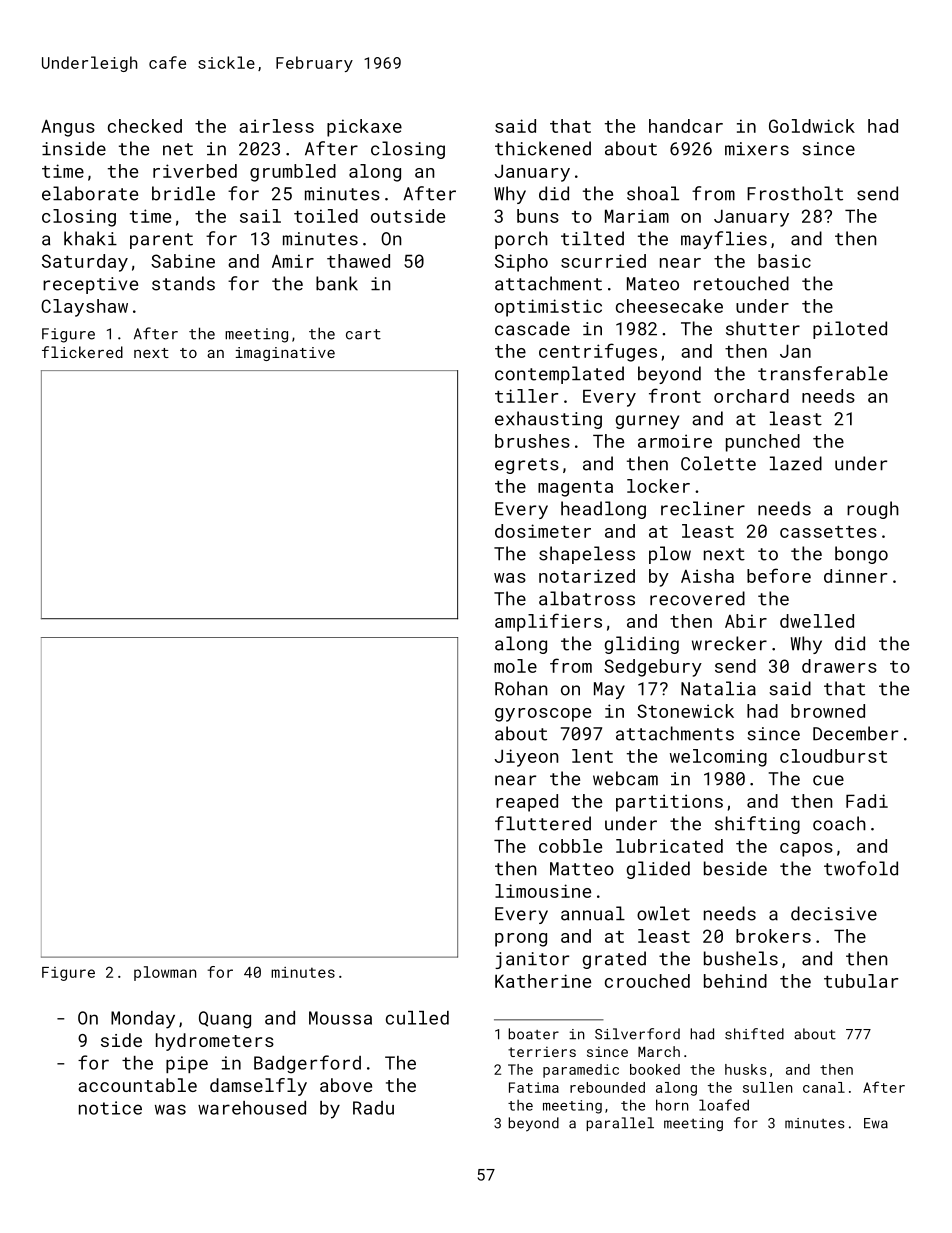 The width and height of the screenshot is (952, 1233). Describe the element at coordinates (337, 283) in the screenshot. I see `bank` at that location.
